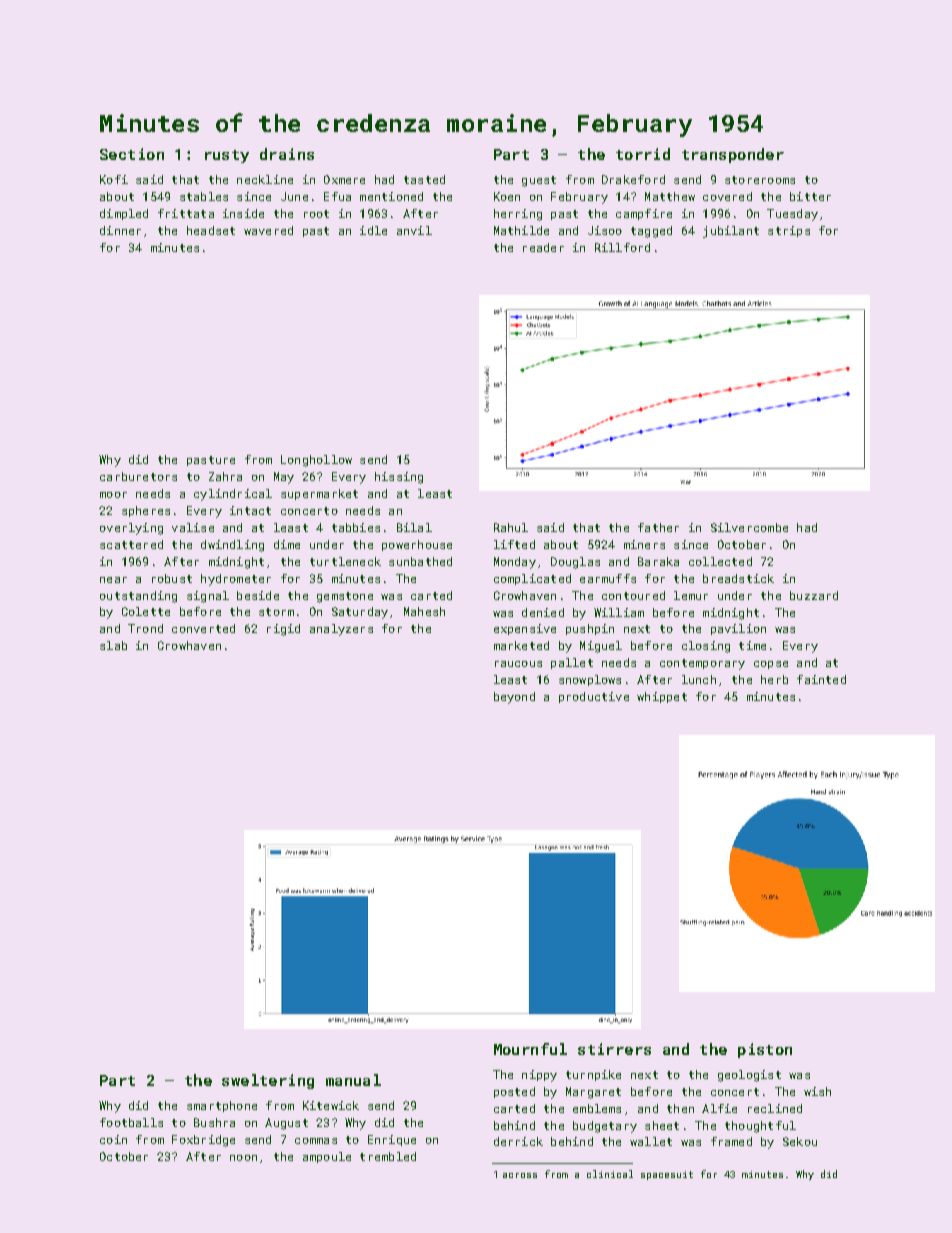 This screenshot has height=1233, width=952. Describe the element at coordinates (507, 196) in the screenshot. I see `Koen` at that location.
